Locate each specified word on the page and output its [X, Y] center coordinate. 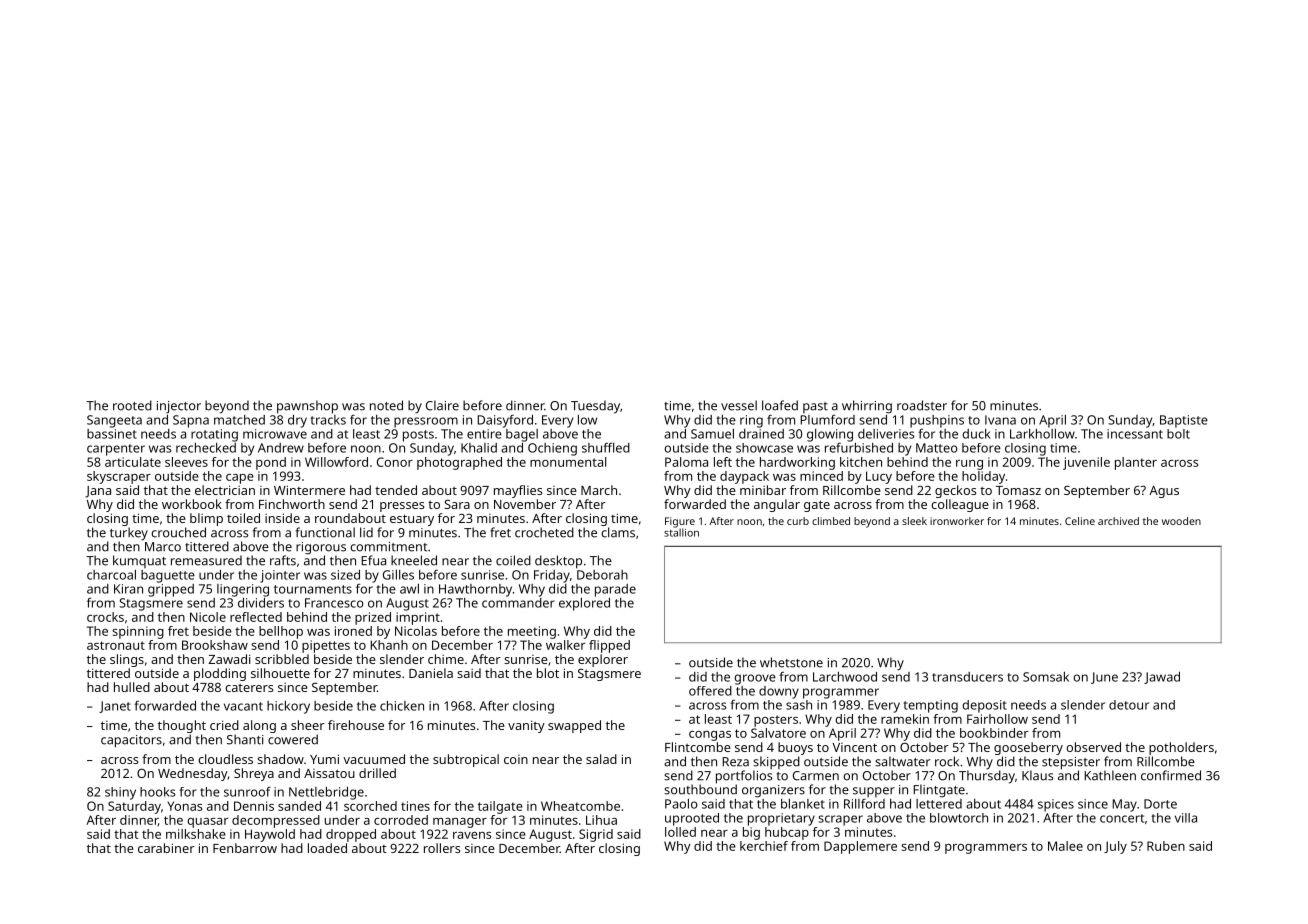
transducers [967, 677]
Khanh [389, 645]
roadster [922, 405]
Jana [98, 492]
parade [615, 590]
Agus [1164, 492]
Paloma [686, 462]
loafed [780, 405]
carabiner [166, 848]
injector [179, 407]
